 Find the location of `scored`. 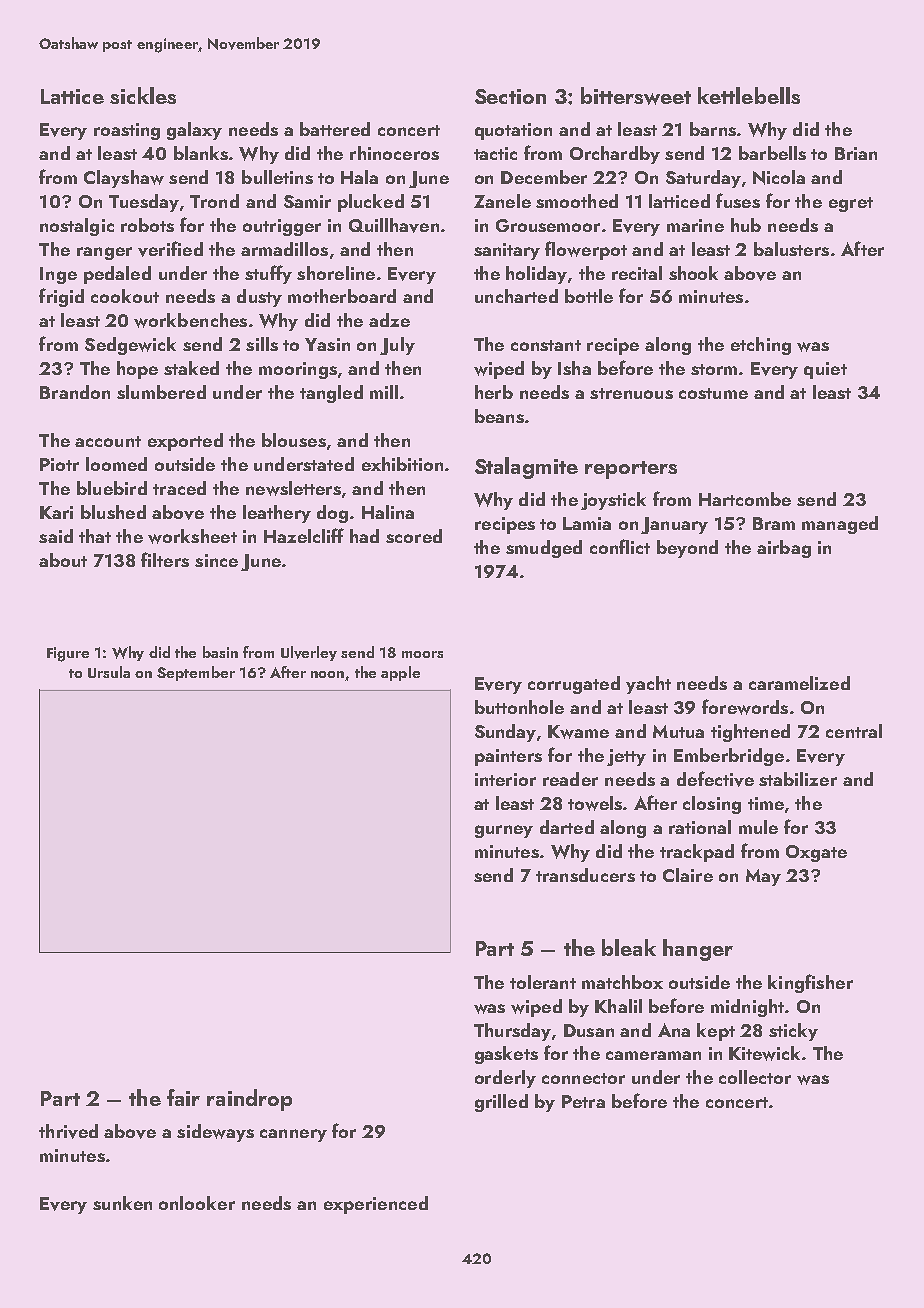

scored is located at coordinates (414, 536).
